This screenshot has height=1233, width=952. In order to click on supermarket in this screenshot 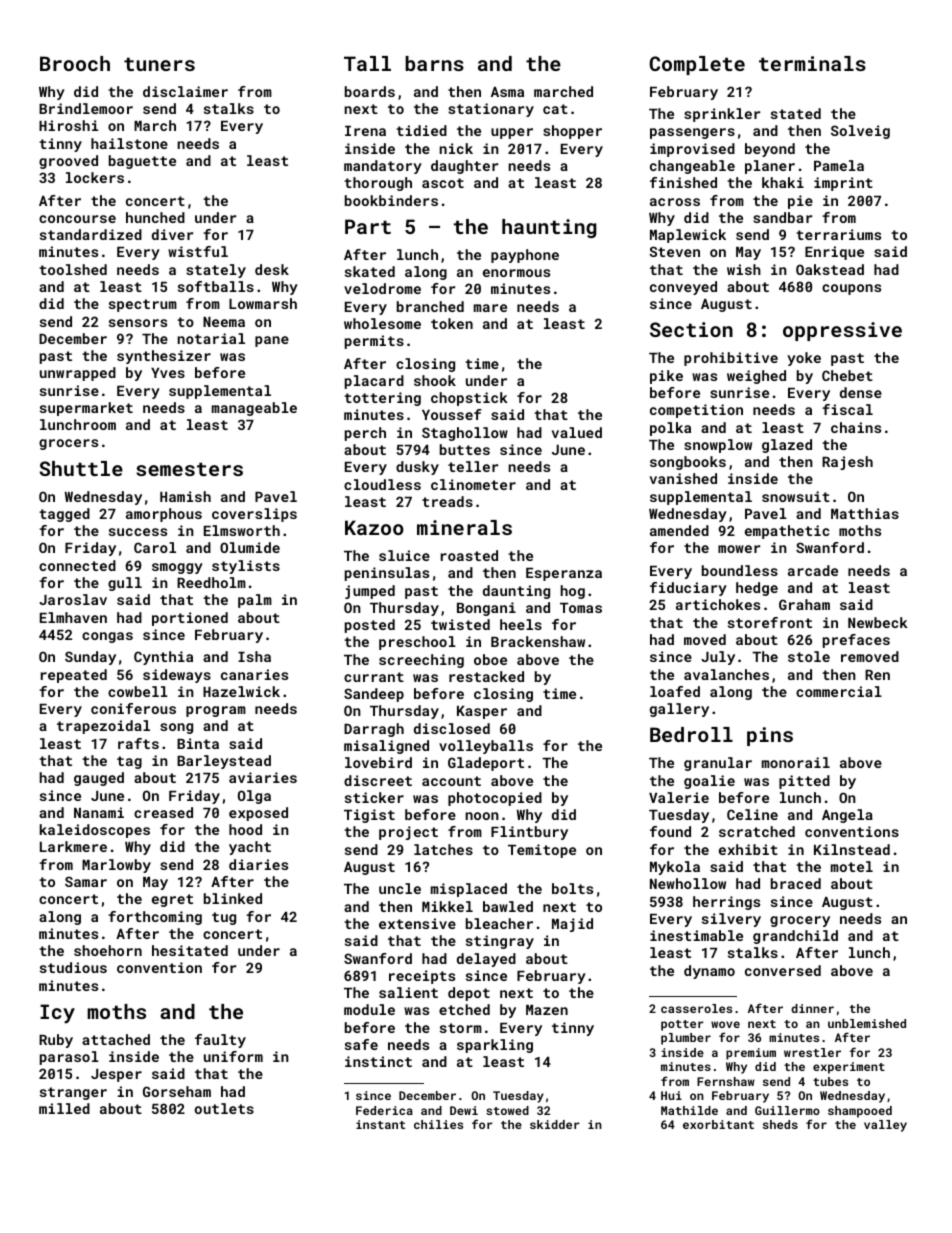, I will do `click(86, 409)`.
